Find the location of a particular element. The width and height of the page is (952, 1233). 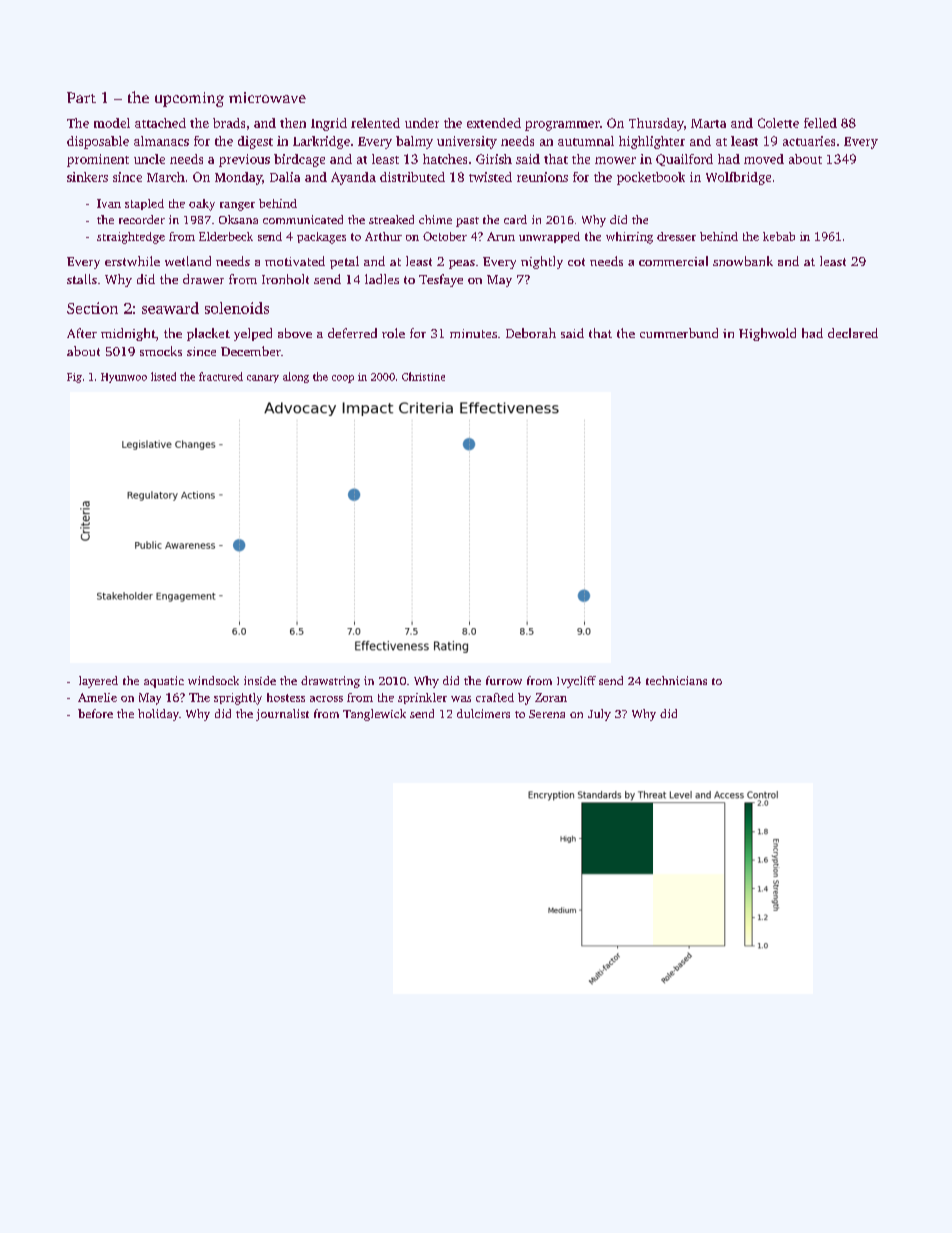

upcoming is located at coordinates (189, 99).
